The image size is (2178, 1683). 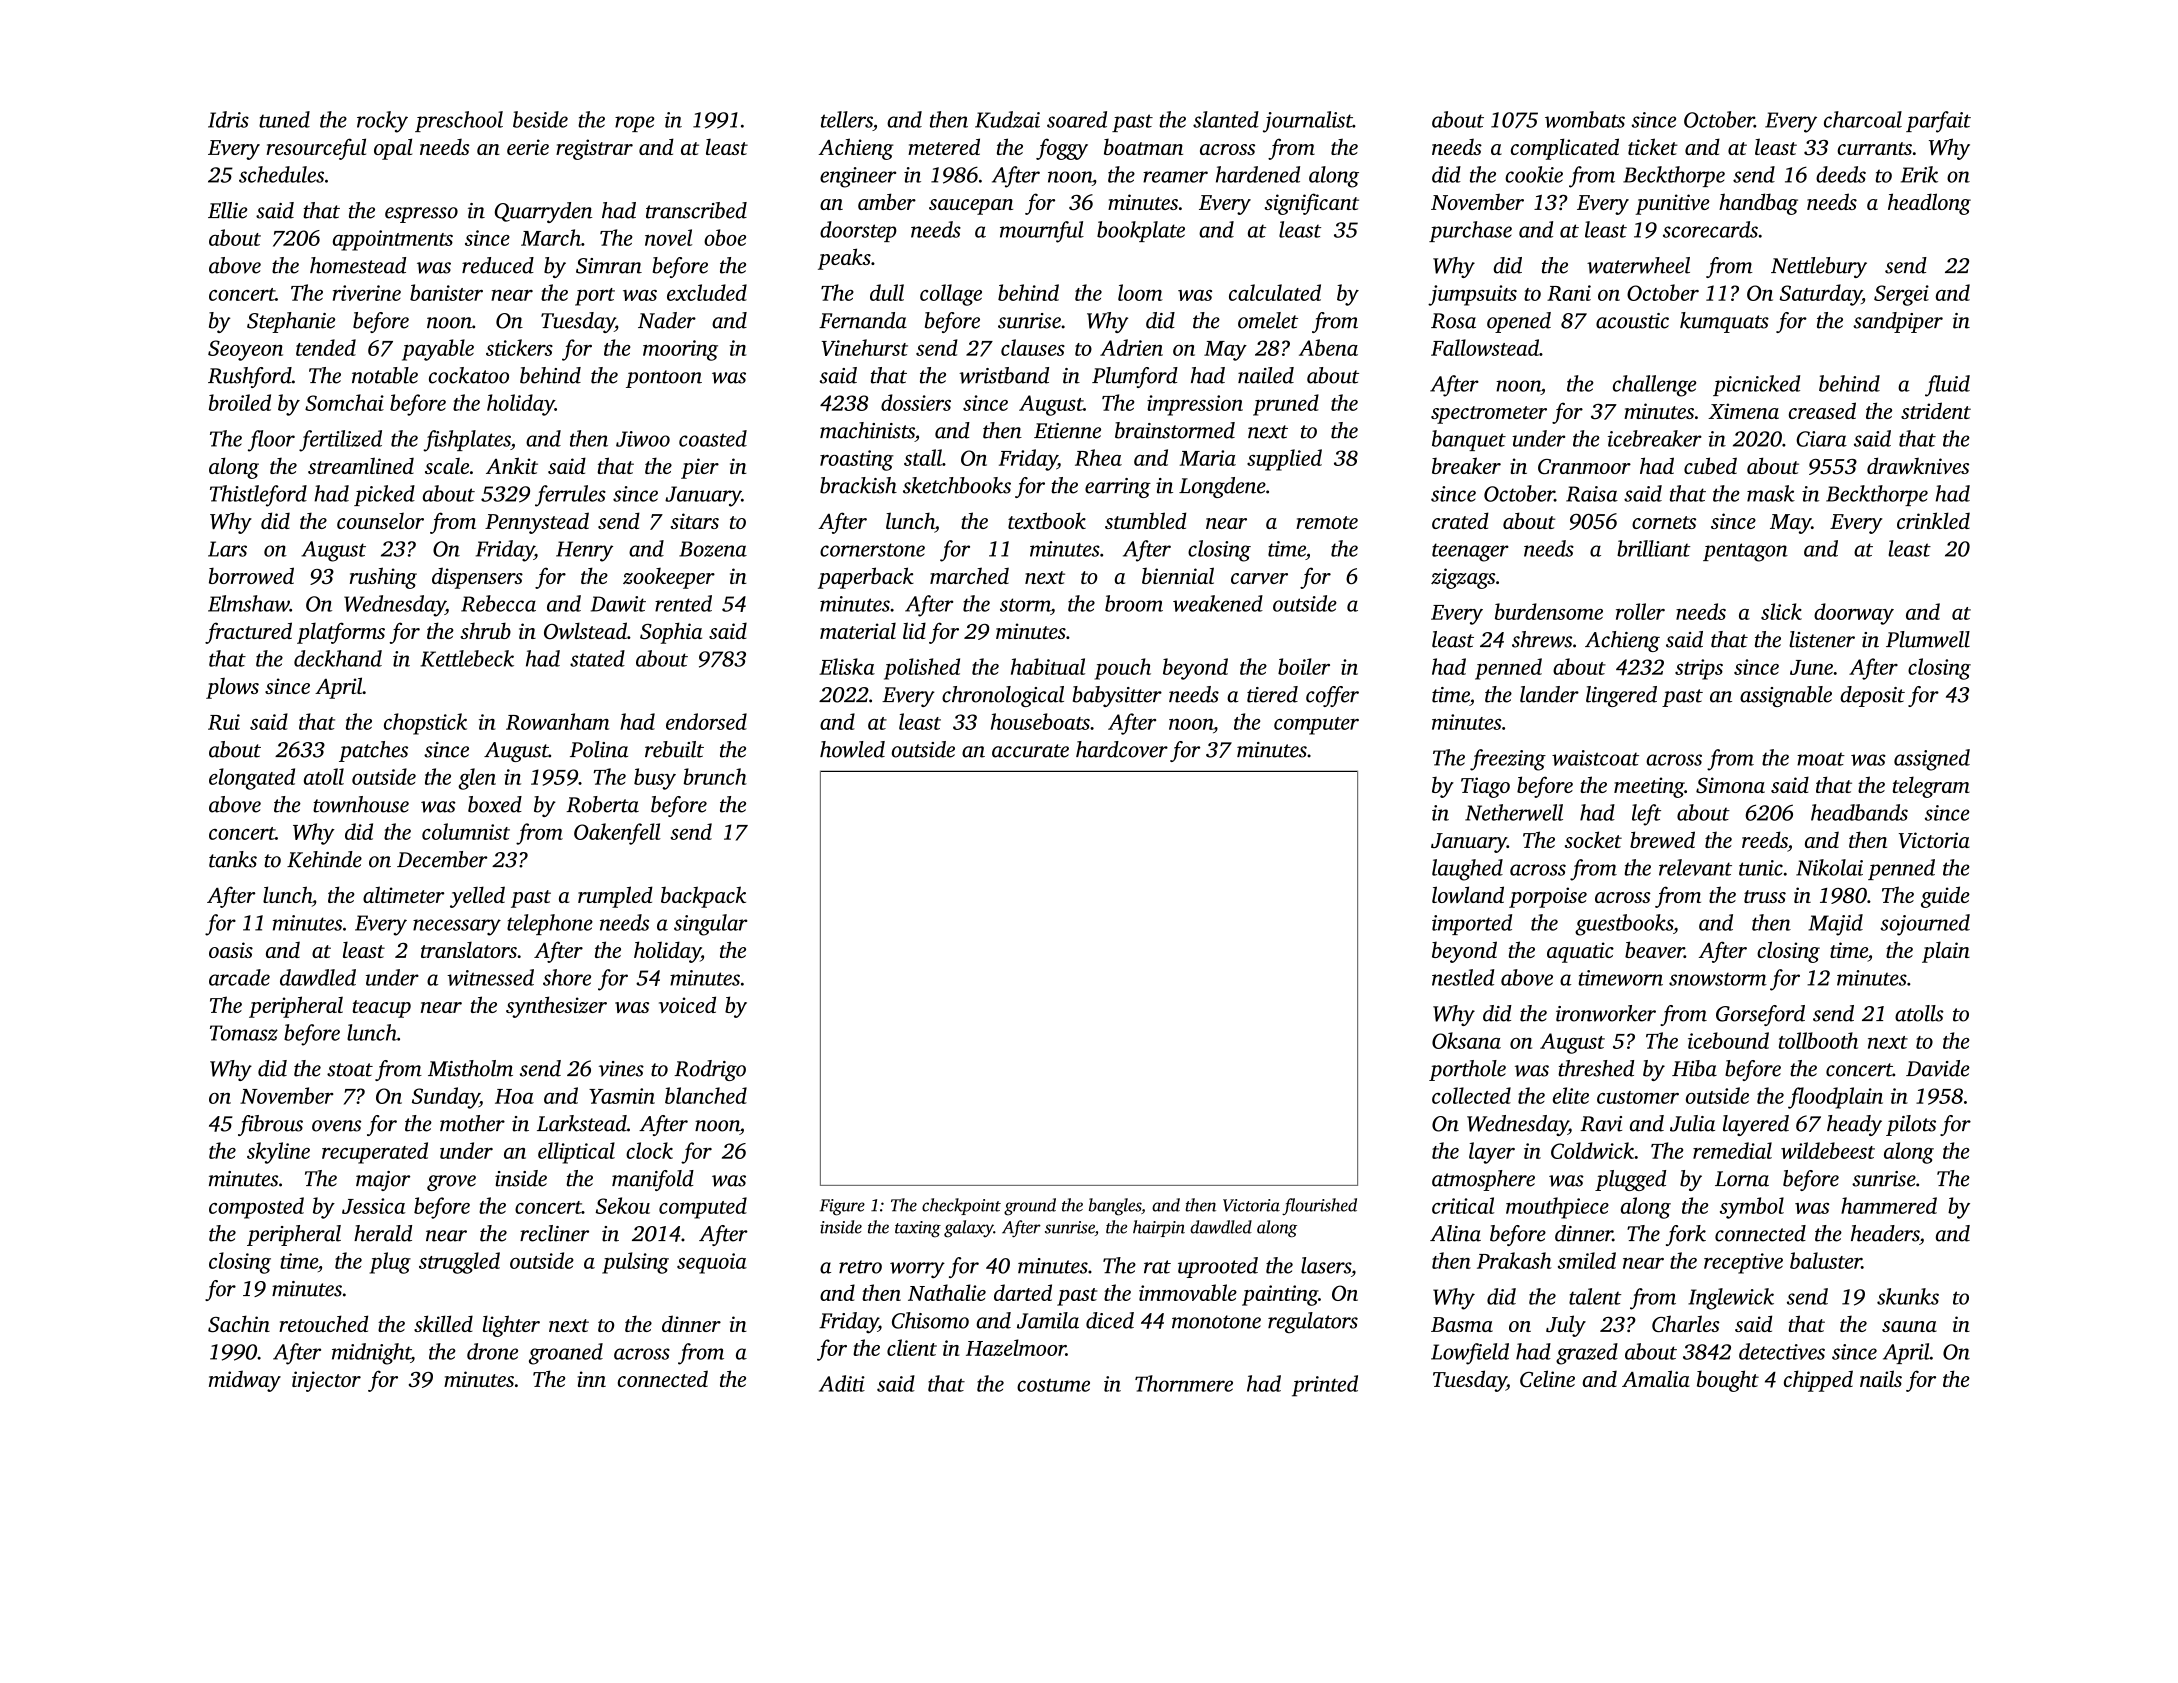 What do you see at coordinates (1933, 520) in the screenshot?
I see `crinkled` at bounding box center [1933, 520].
